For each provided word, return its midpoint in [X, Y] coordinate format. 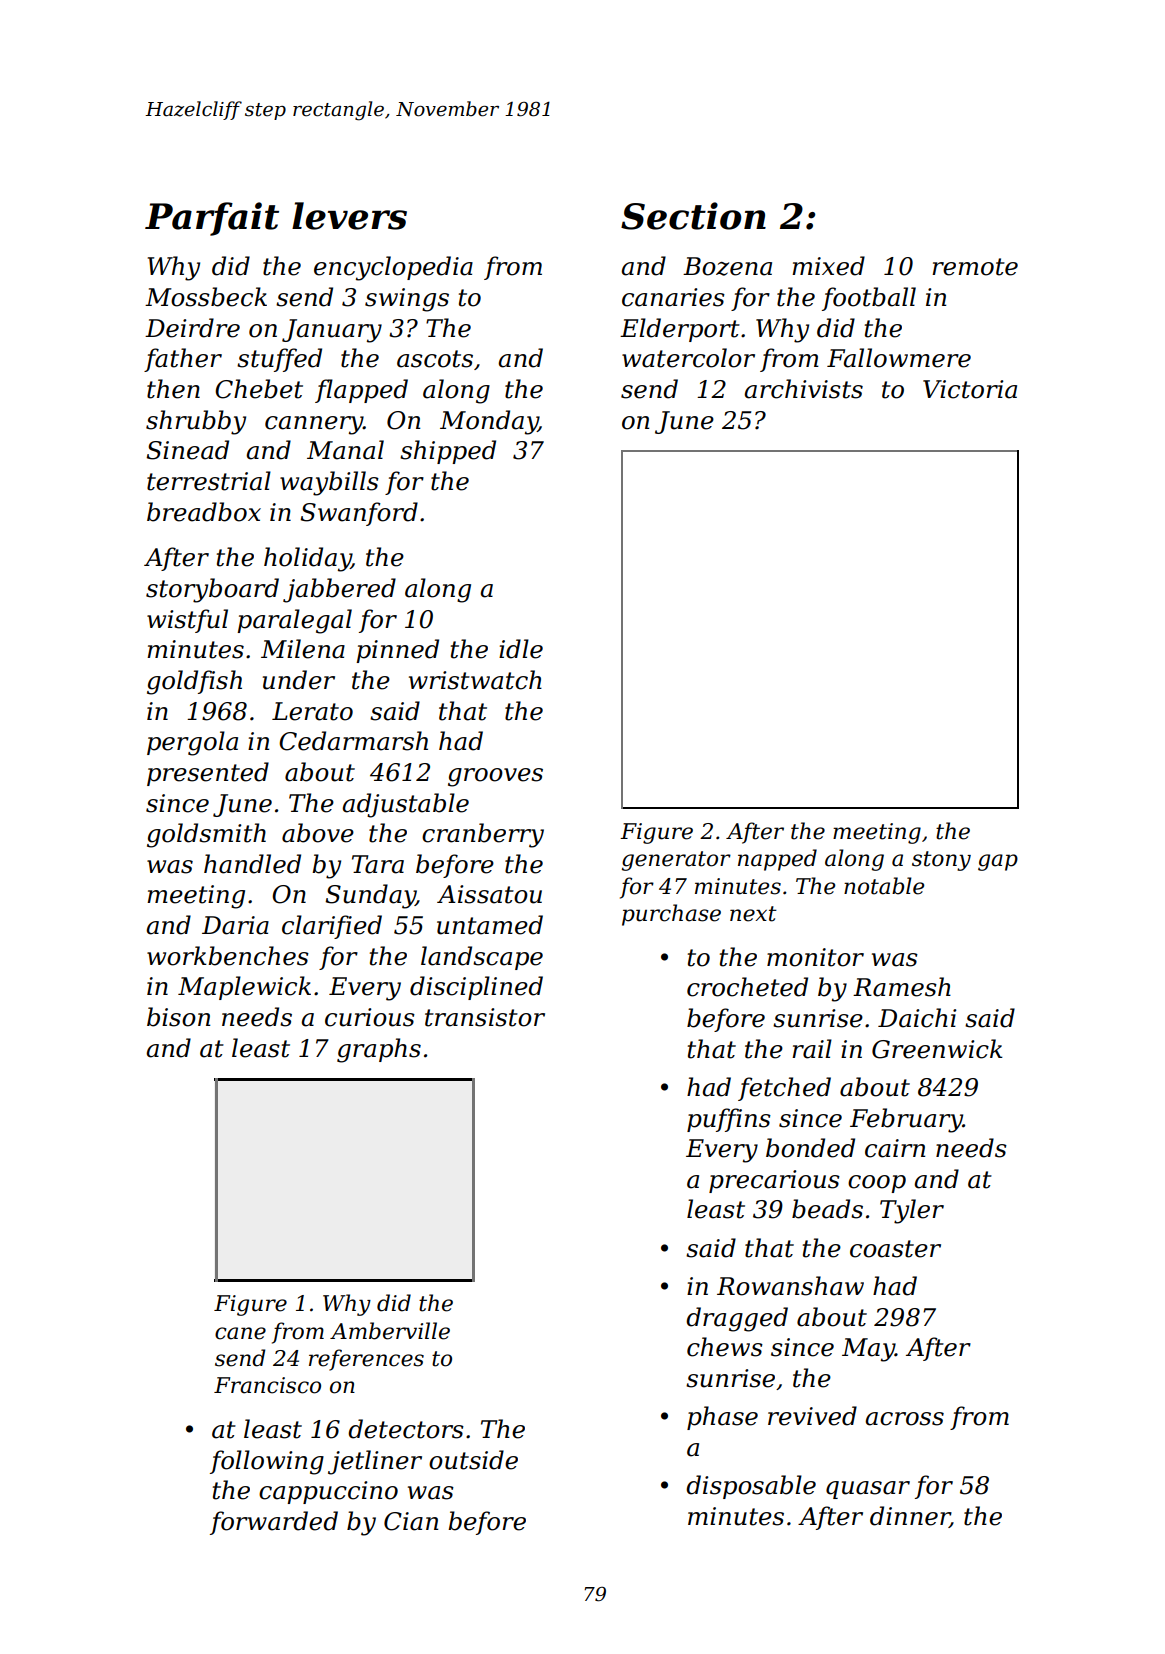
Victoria [970, 389]
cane [240, 1333]
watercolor [688, 358]
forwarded [274, 1523]
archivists [803, 389]
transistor [485, 1017]
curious [370, 1017]
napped [777, 860]
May [868, 1350]
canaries [673, 297]
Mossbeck [206, 297]
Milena [303, 649]
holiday [307, 559]
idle [521, 649]
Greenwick [937, 1049]
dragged [737, 1319]
